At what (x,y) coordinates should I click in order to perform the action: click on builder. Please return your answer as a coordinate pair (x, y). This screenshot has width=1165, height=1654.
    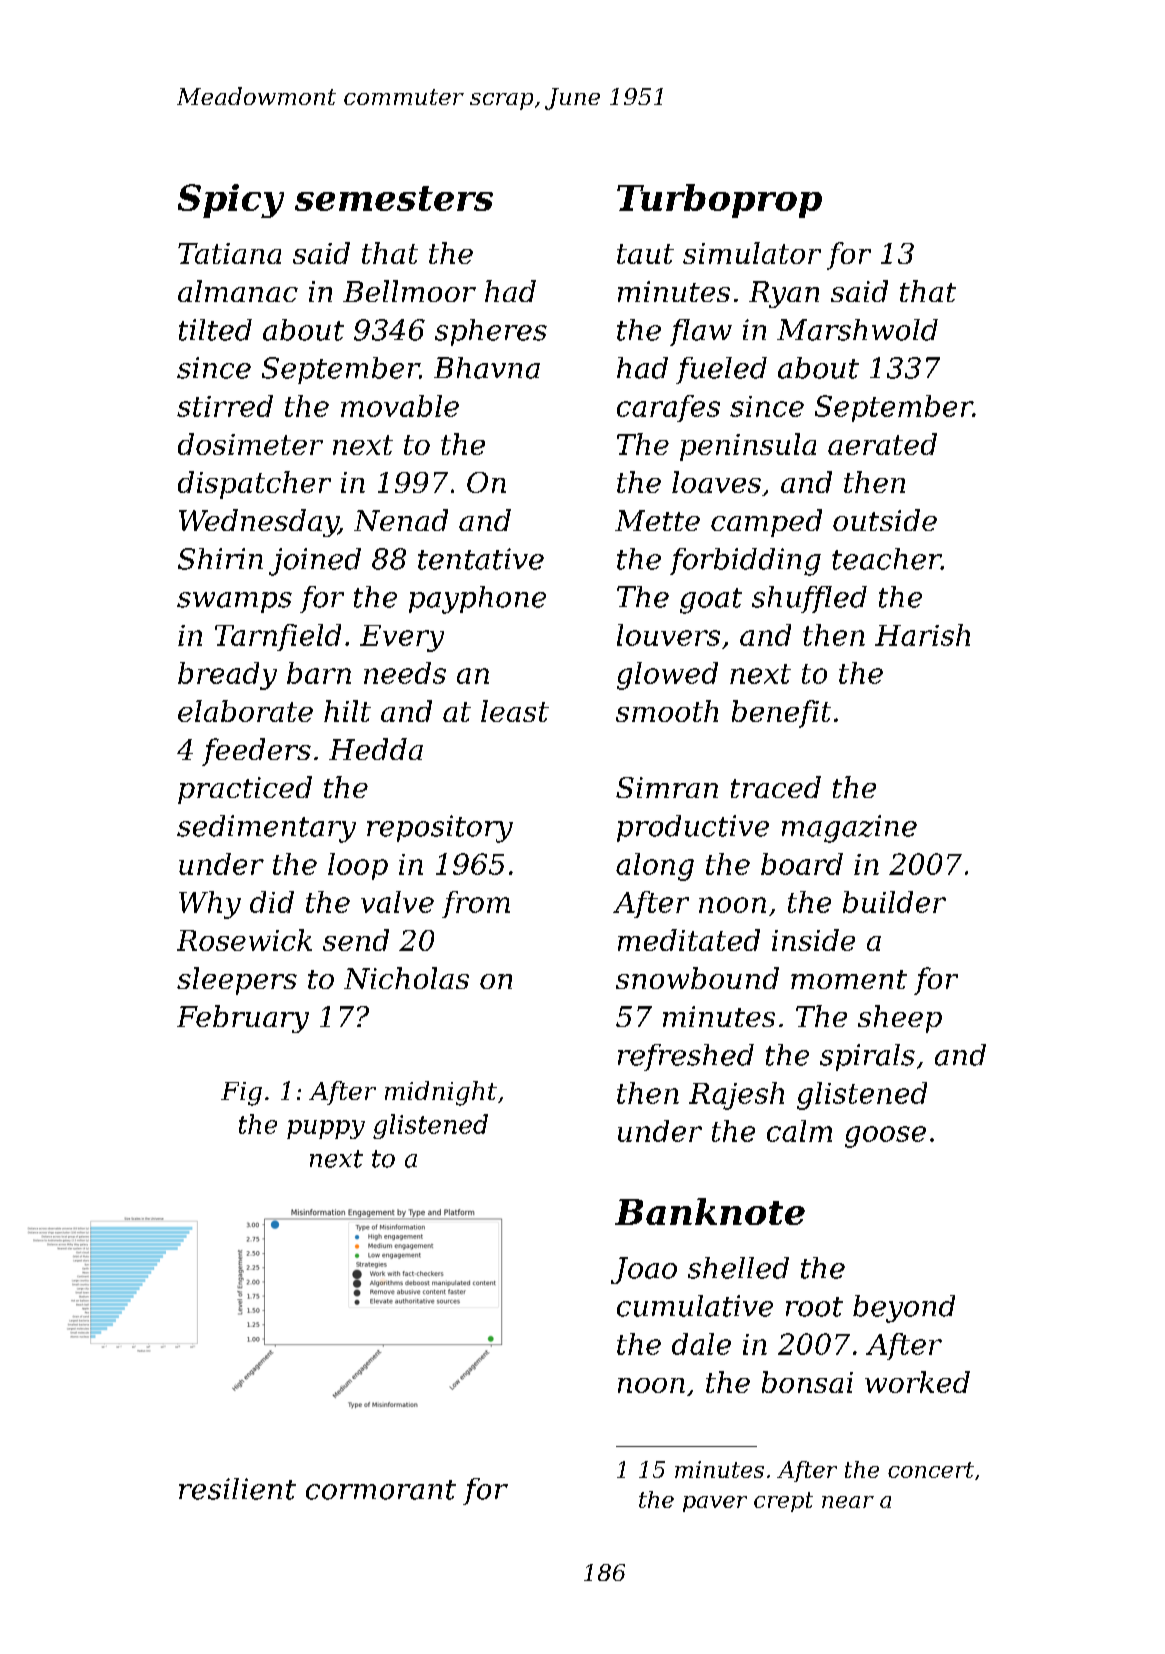
    Looking at the image, I should click on (894, 902).
